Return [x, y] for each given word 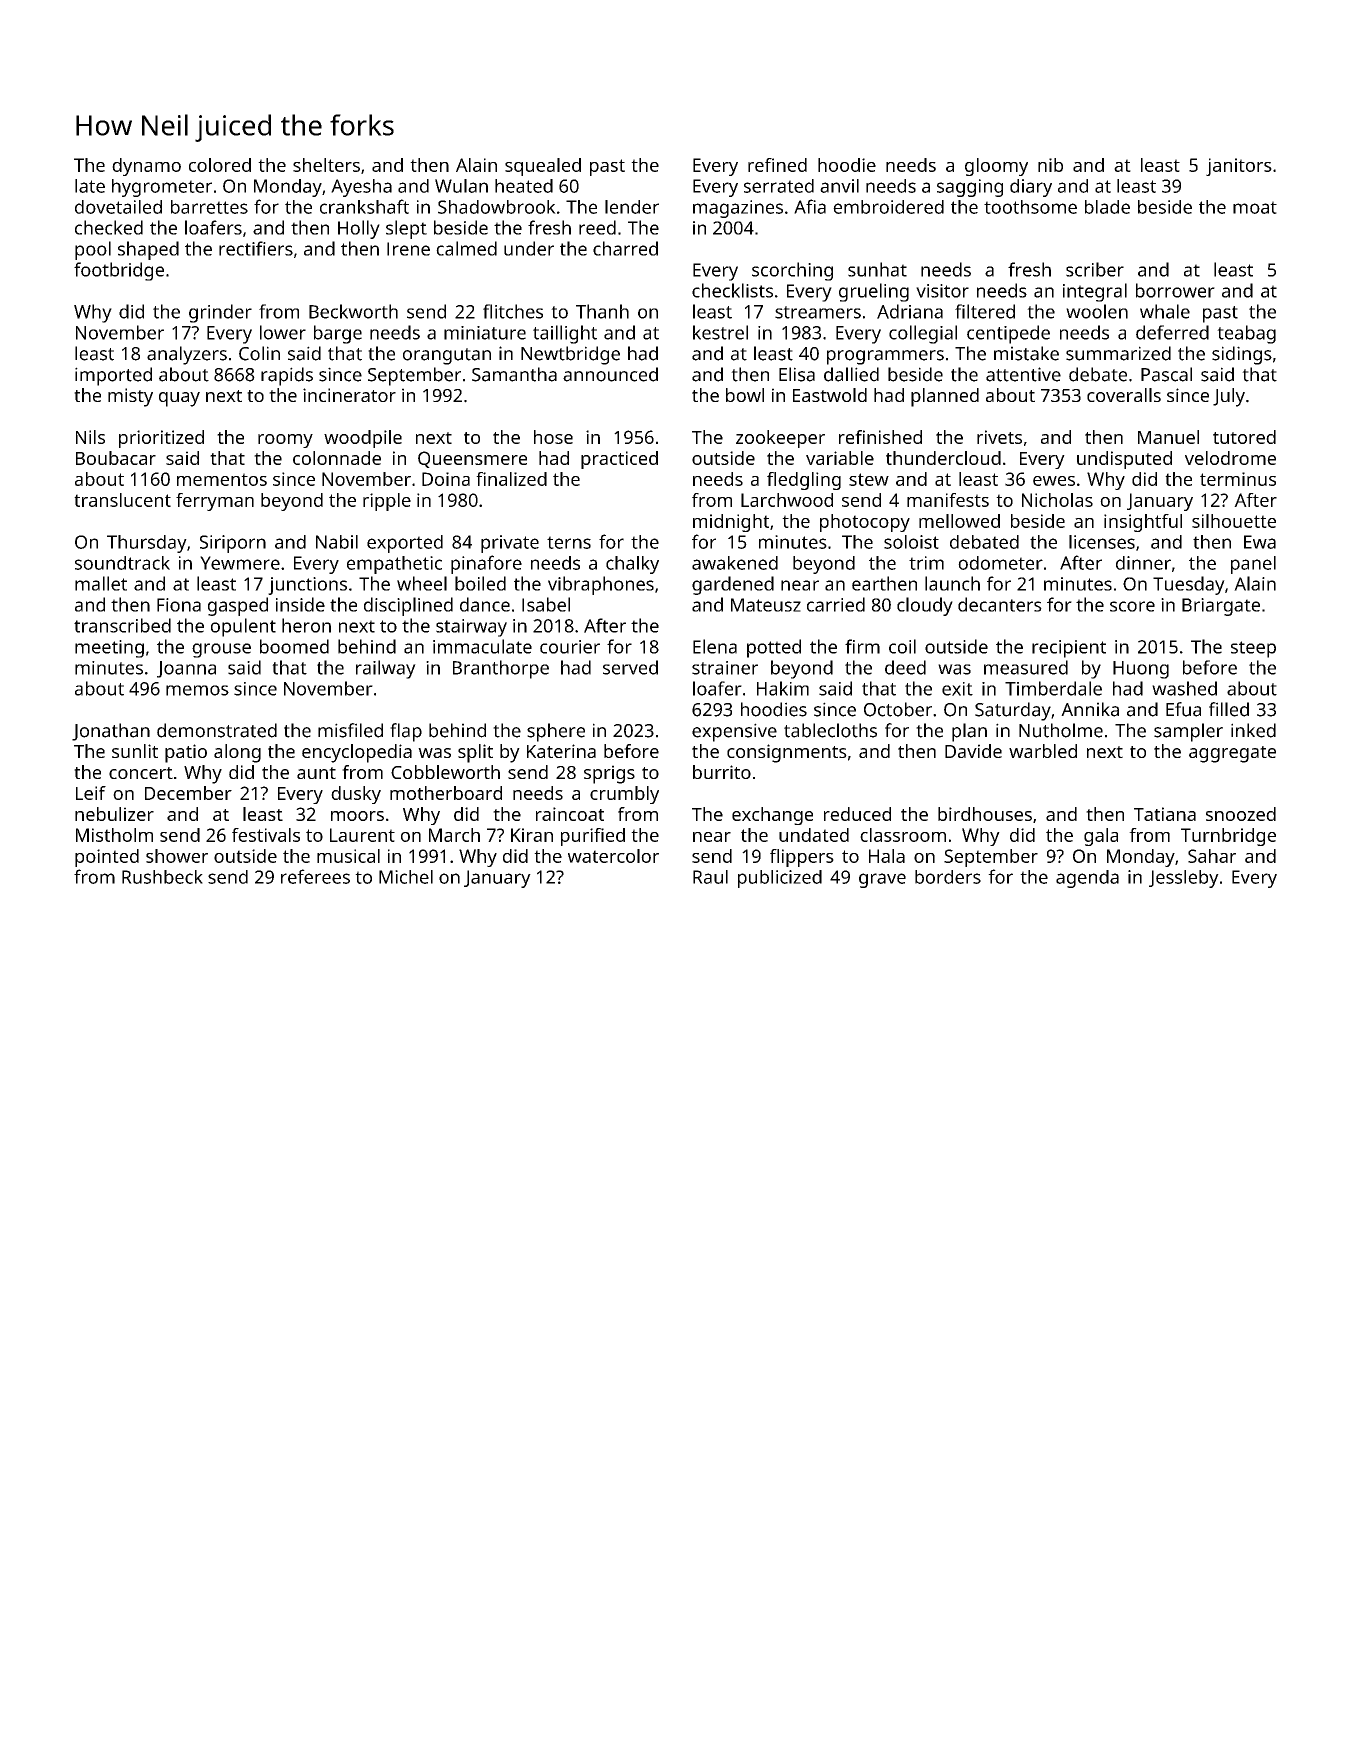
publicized [780, 879]
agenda [1087, 879]
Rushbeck [162, 877]
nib [1050, 165]
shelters [326, 165]
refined [777, 165]
